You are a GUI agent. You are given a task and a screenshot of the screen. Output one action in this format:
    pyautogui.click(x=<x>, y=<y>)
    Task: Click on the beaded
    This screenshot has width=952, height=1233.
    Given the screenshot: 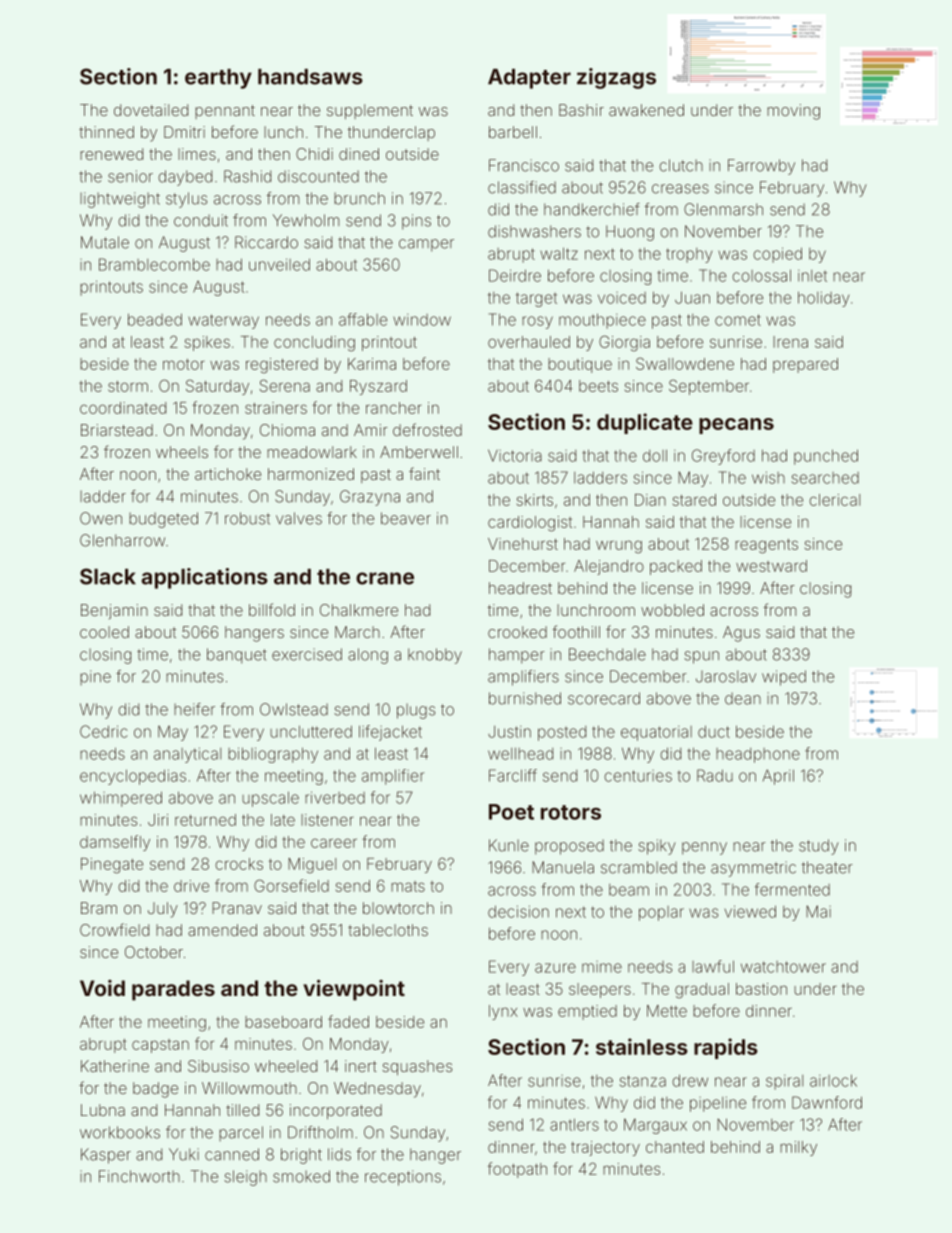 What is the action you would take?
    pyautogui.click(x=155, y=319)
